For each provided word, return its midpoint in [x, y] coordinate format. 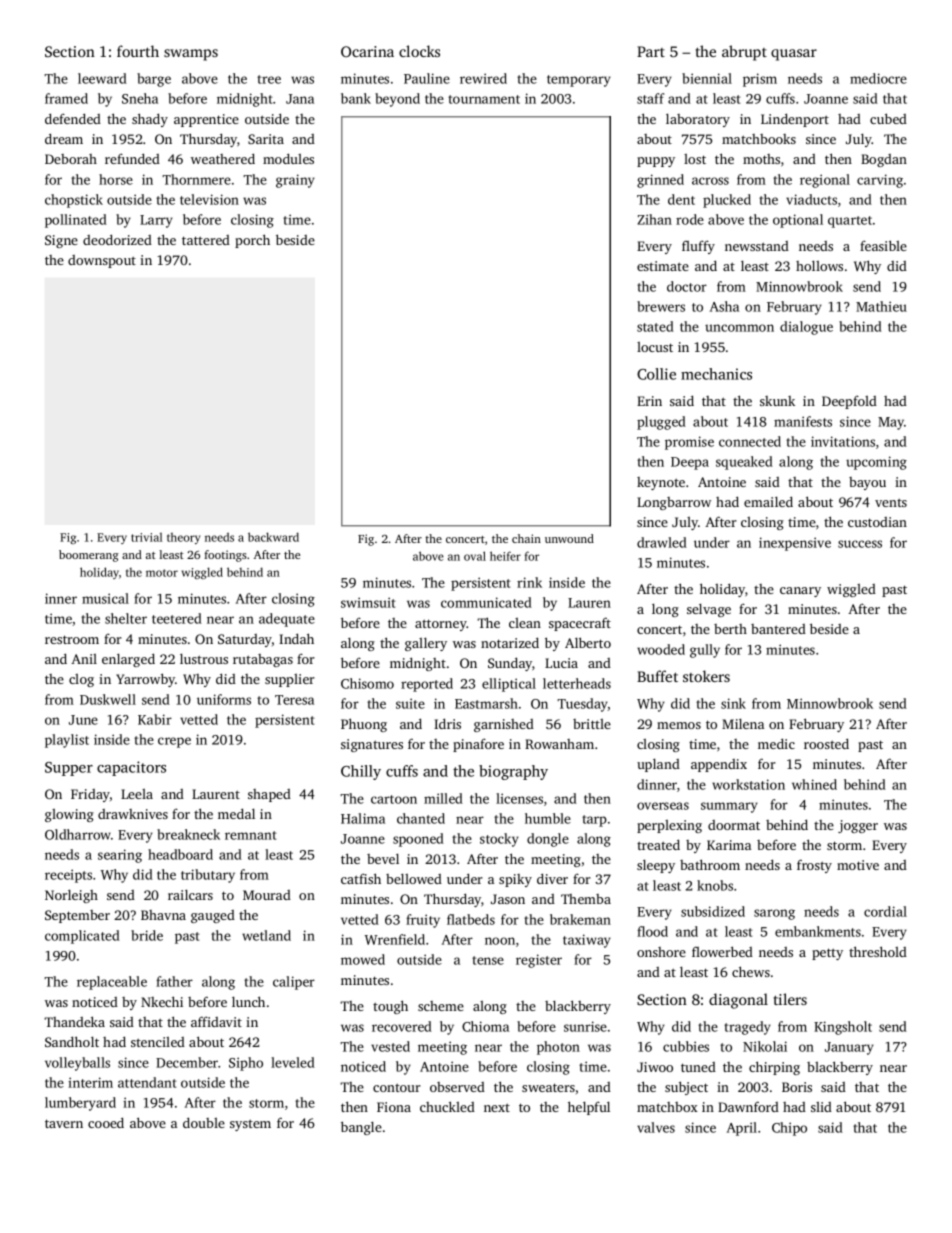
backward [273, 537]
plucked [727, 201]
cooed [106, 1122]
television [209, 199]
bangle [361, 1128]
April [742, 1129]
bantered [778, 629]
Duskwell [108, 699]
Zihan [655, 219]
